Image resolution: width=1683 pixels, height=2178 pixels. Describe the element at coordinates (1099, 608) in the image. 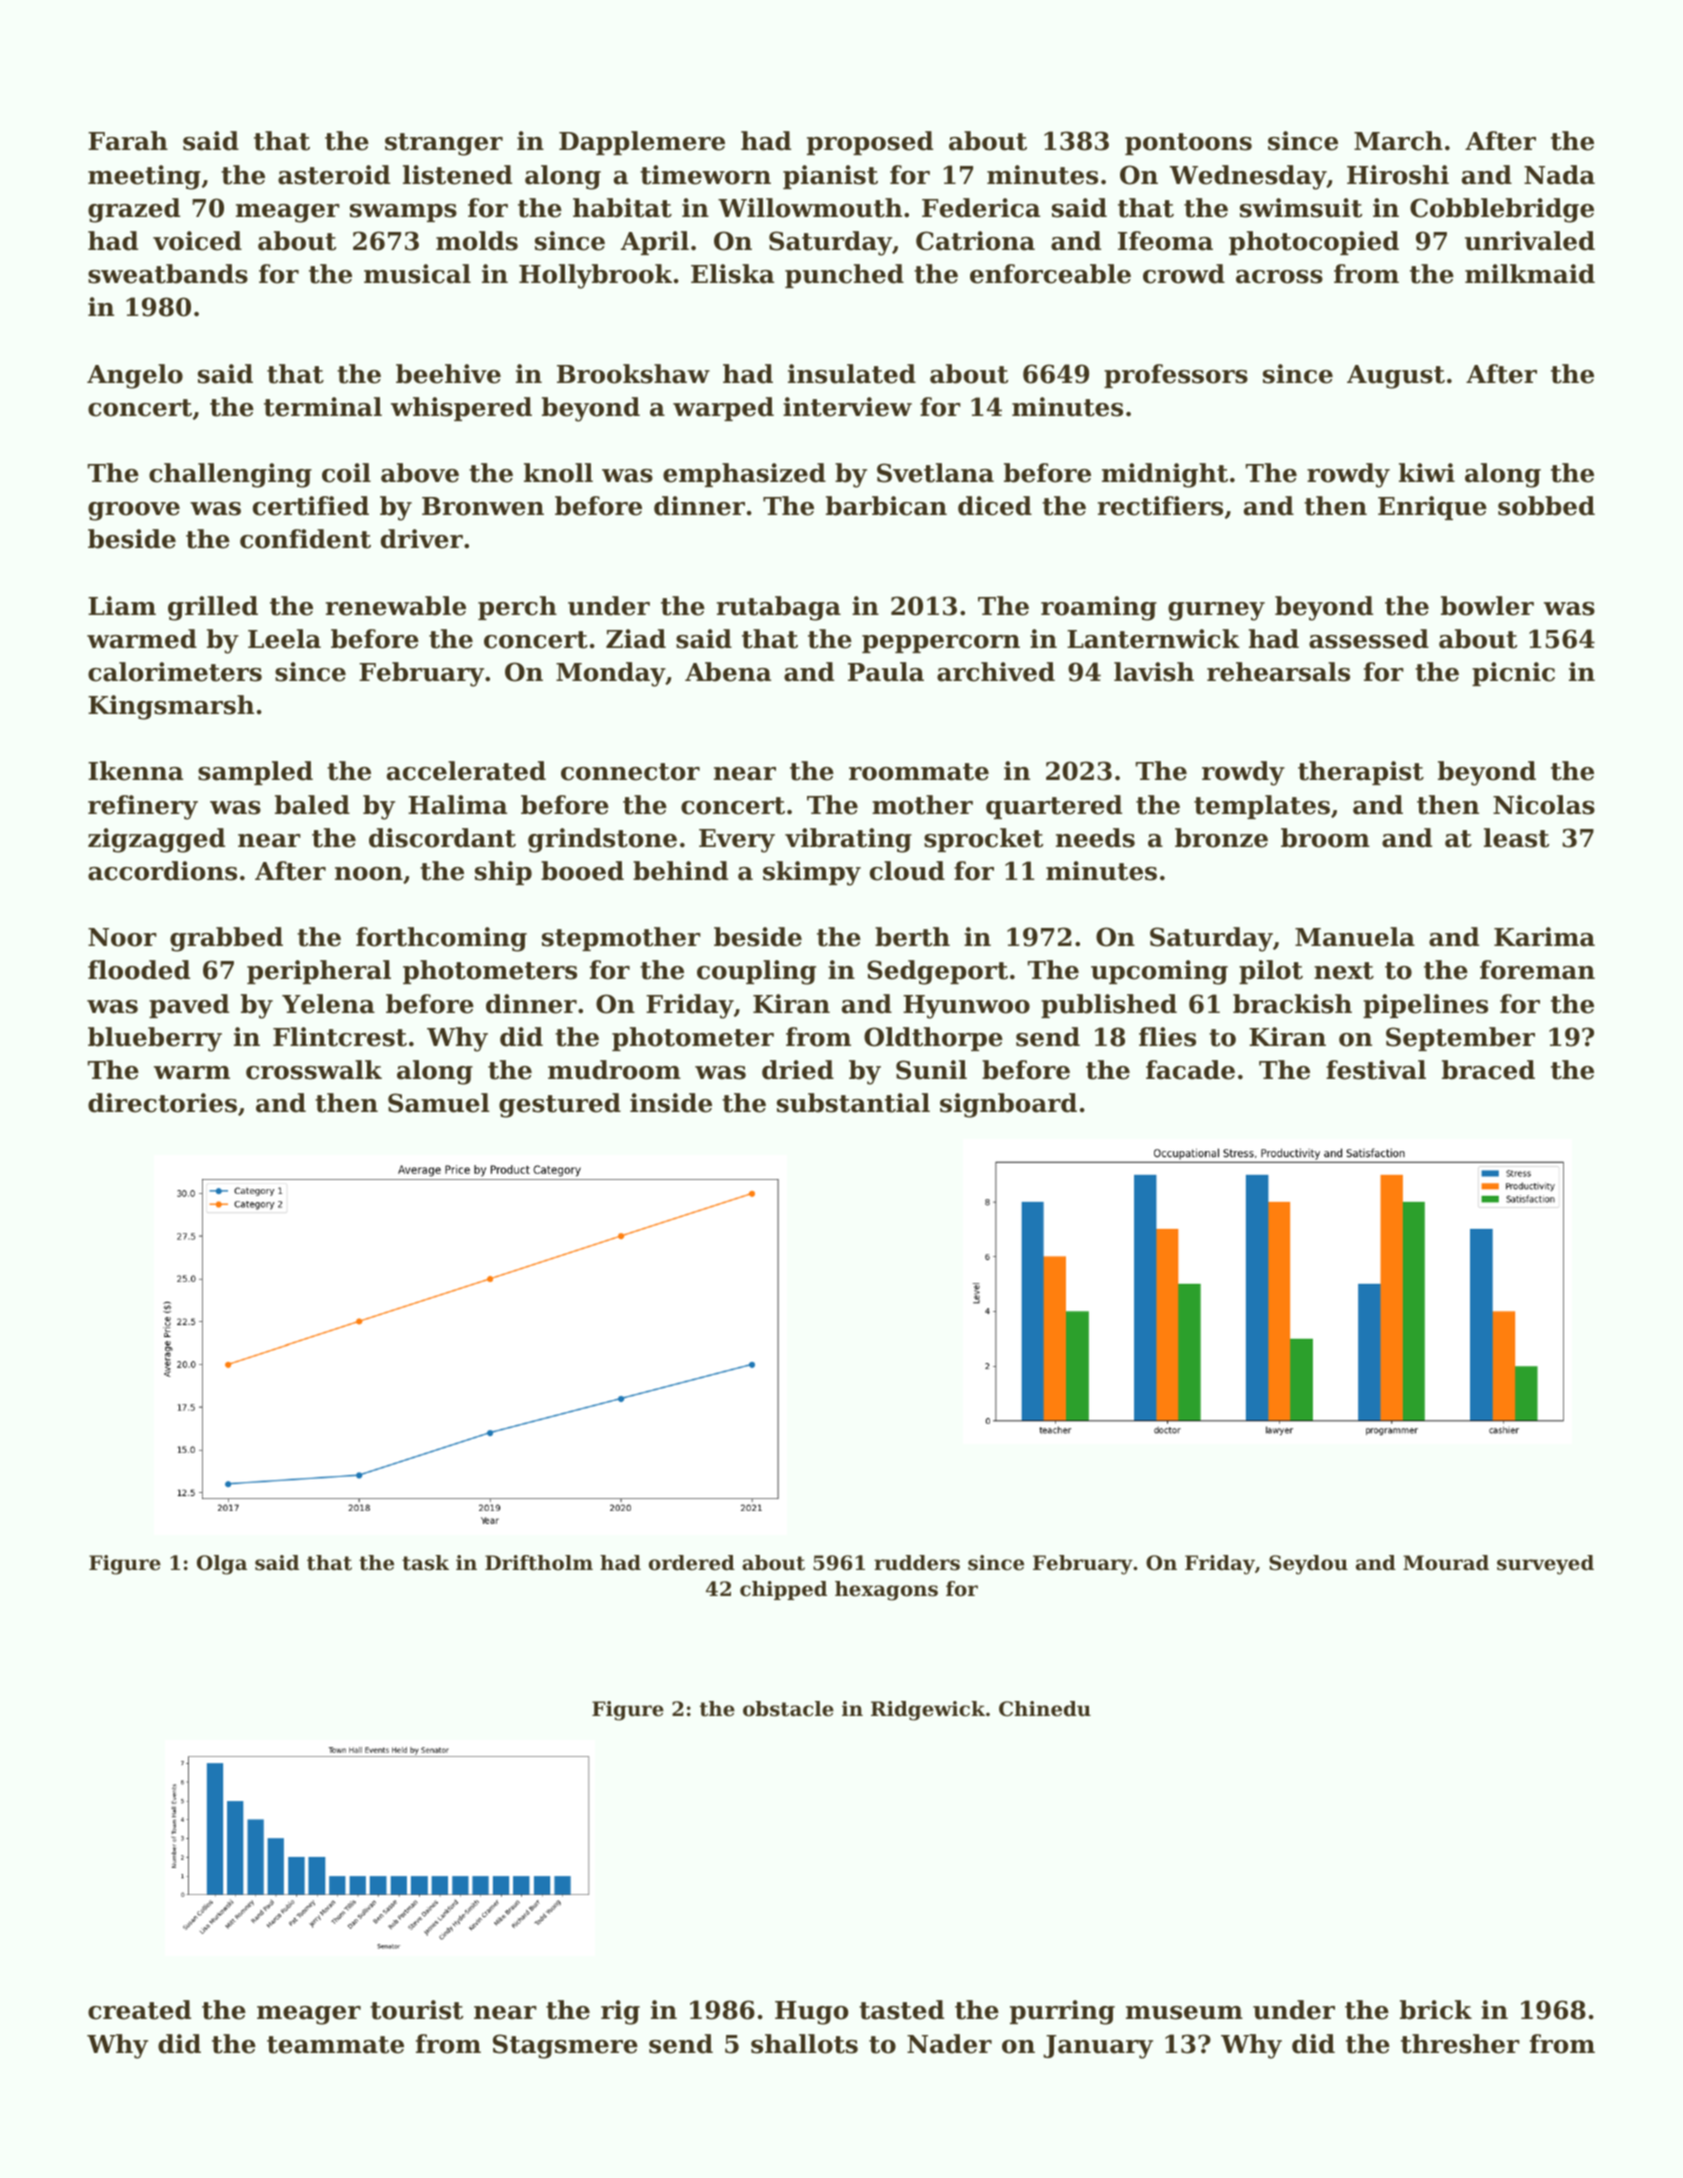

I see `roaming` at that location.
